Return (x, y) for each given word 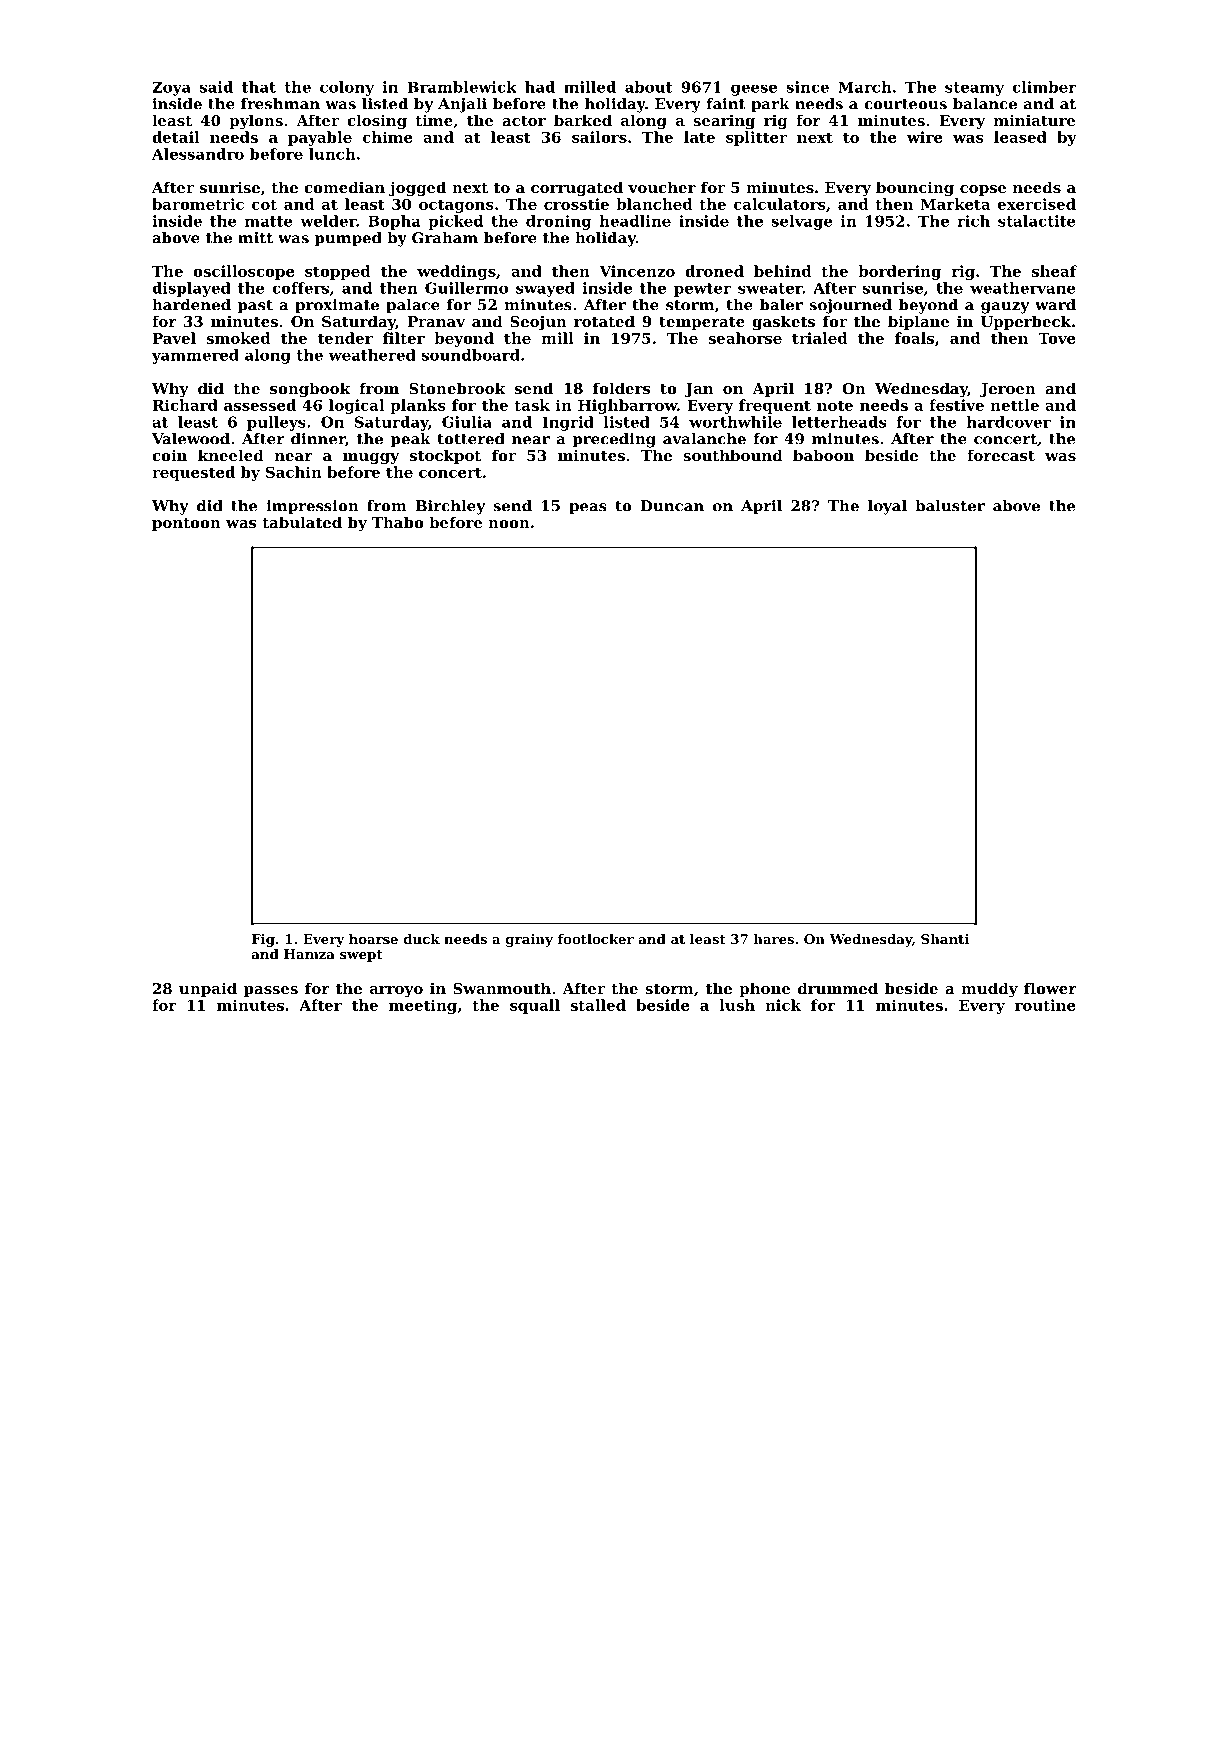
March (865, 87)
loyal (887, 507)
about (649, 87)
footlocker (595, 939)
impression (313, 507)
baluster (950, 506)
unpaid (208, 989)
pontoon (186, 524)
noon (509, 524)
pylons (256, 122)
